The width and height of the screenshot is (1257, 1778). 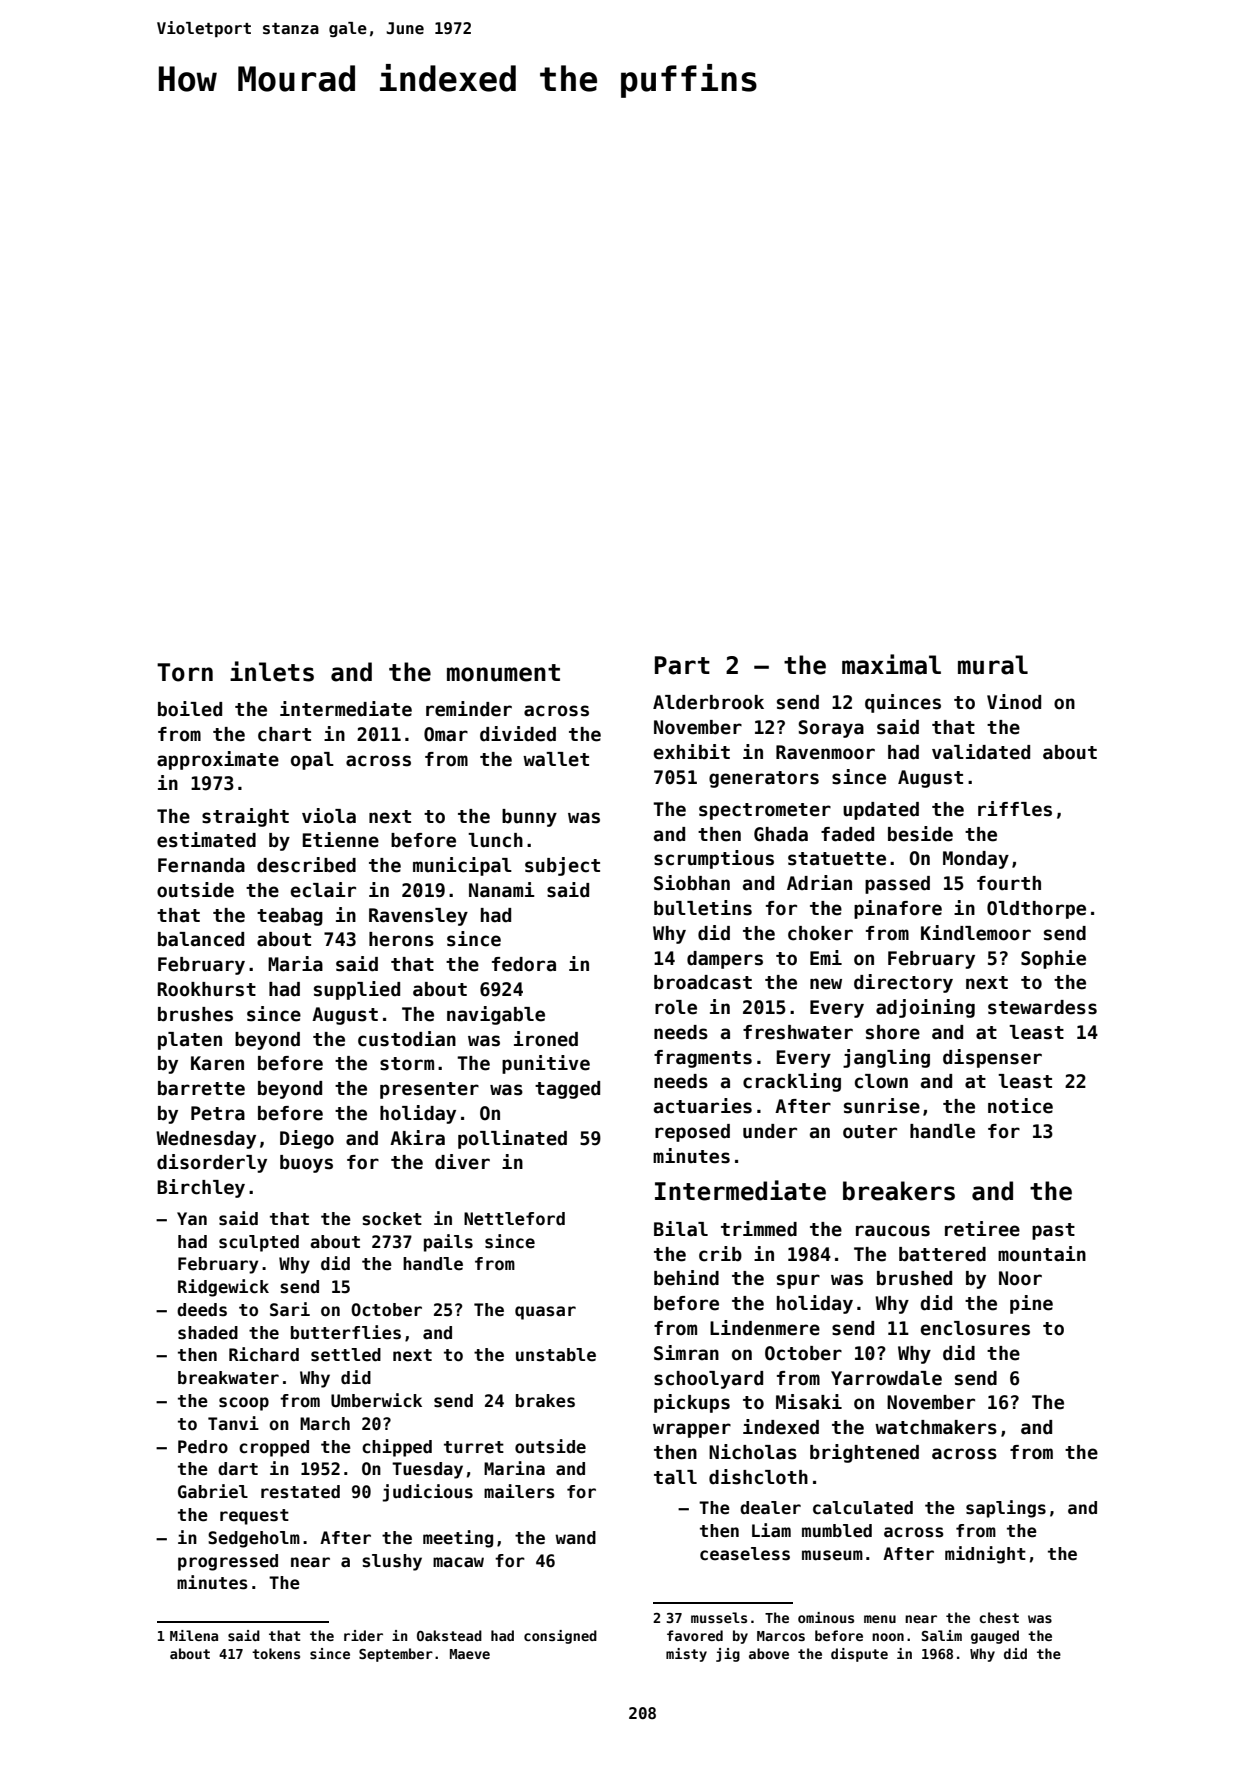 What do you see at coordinates (995, 1637) in the screenshot?
I see `gauged` at bounding box center [995, 1637].
